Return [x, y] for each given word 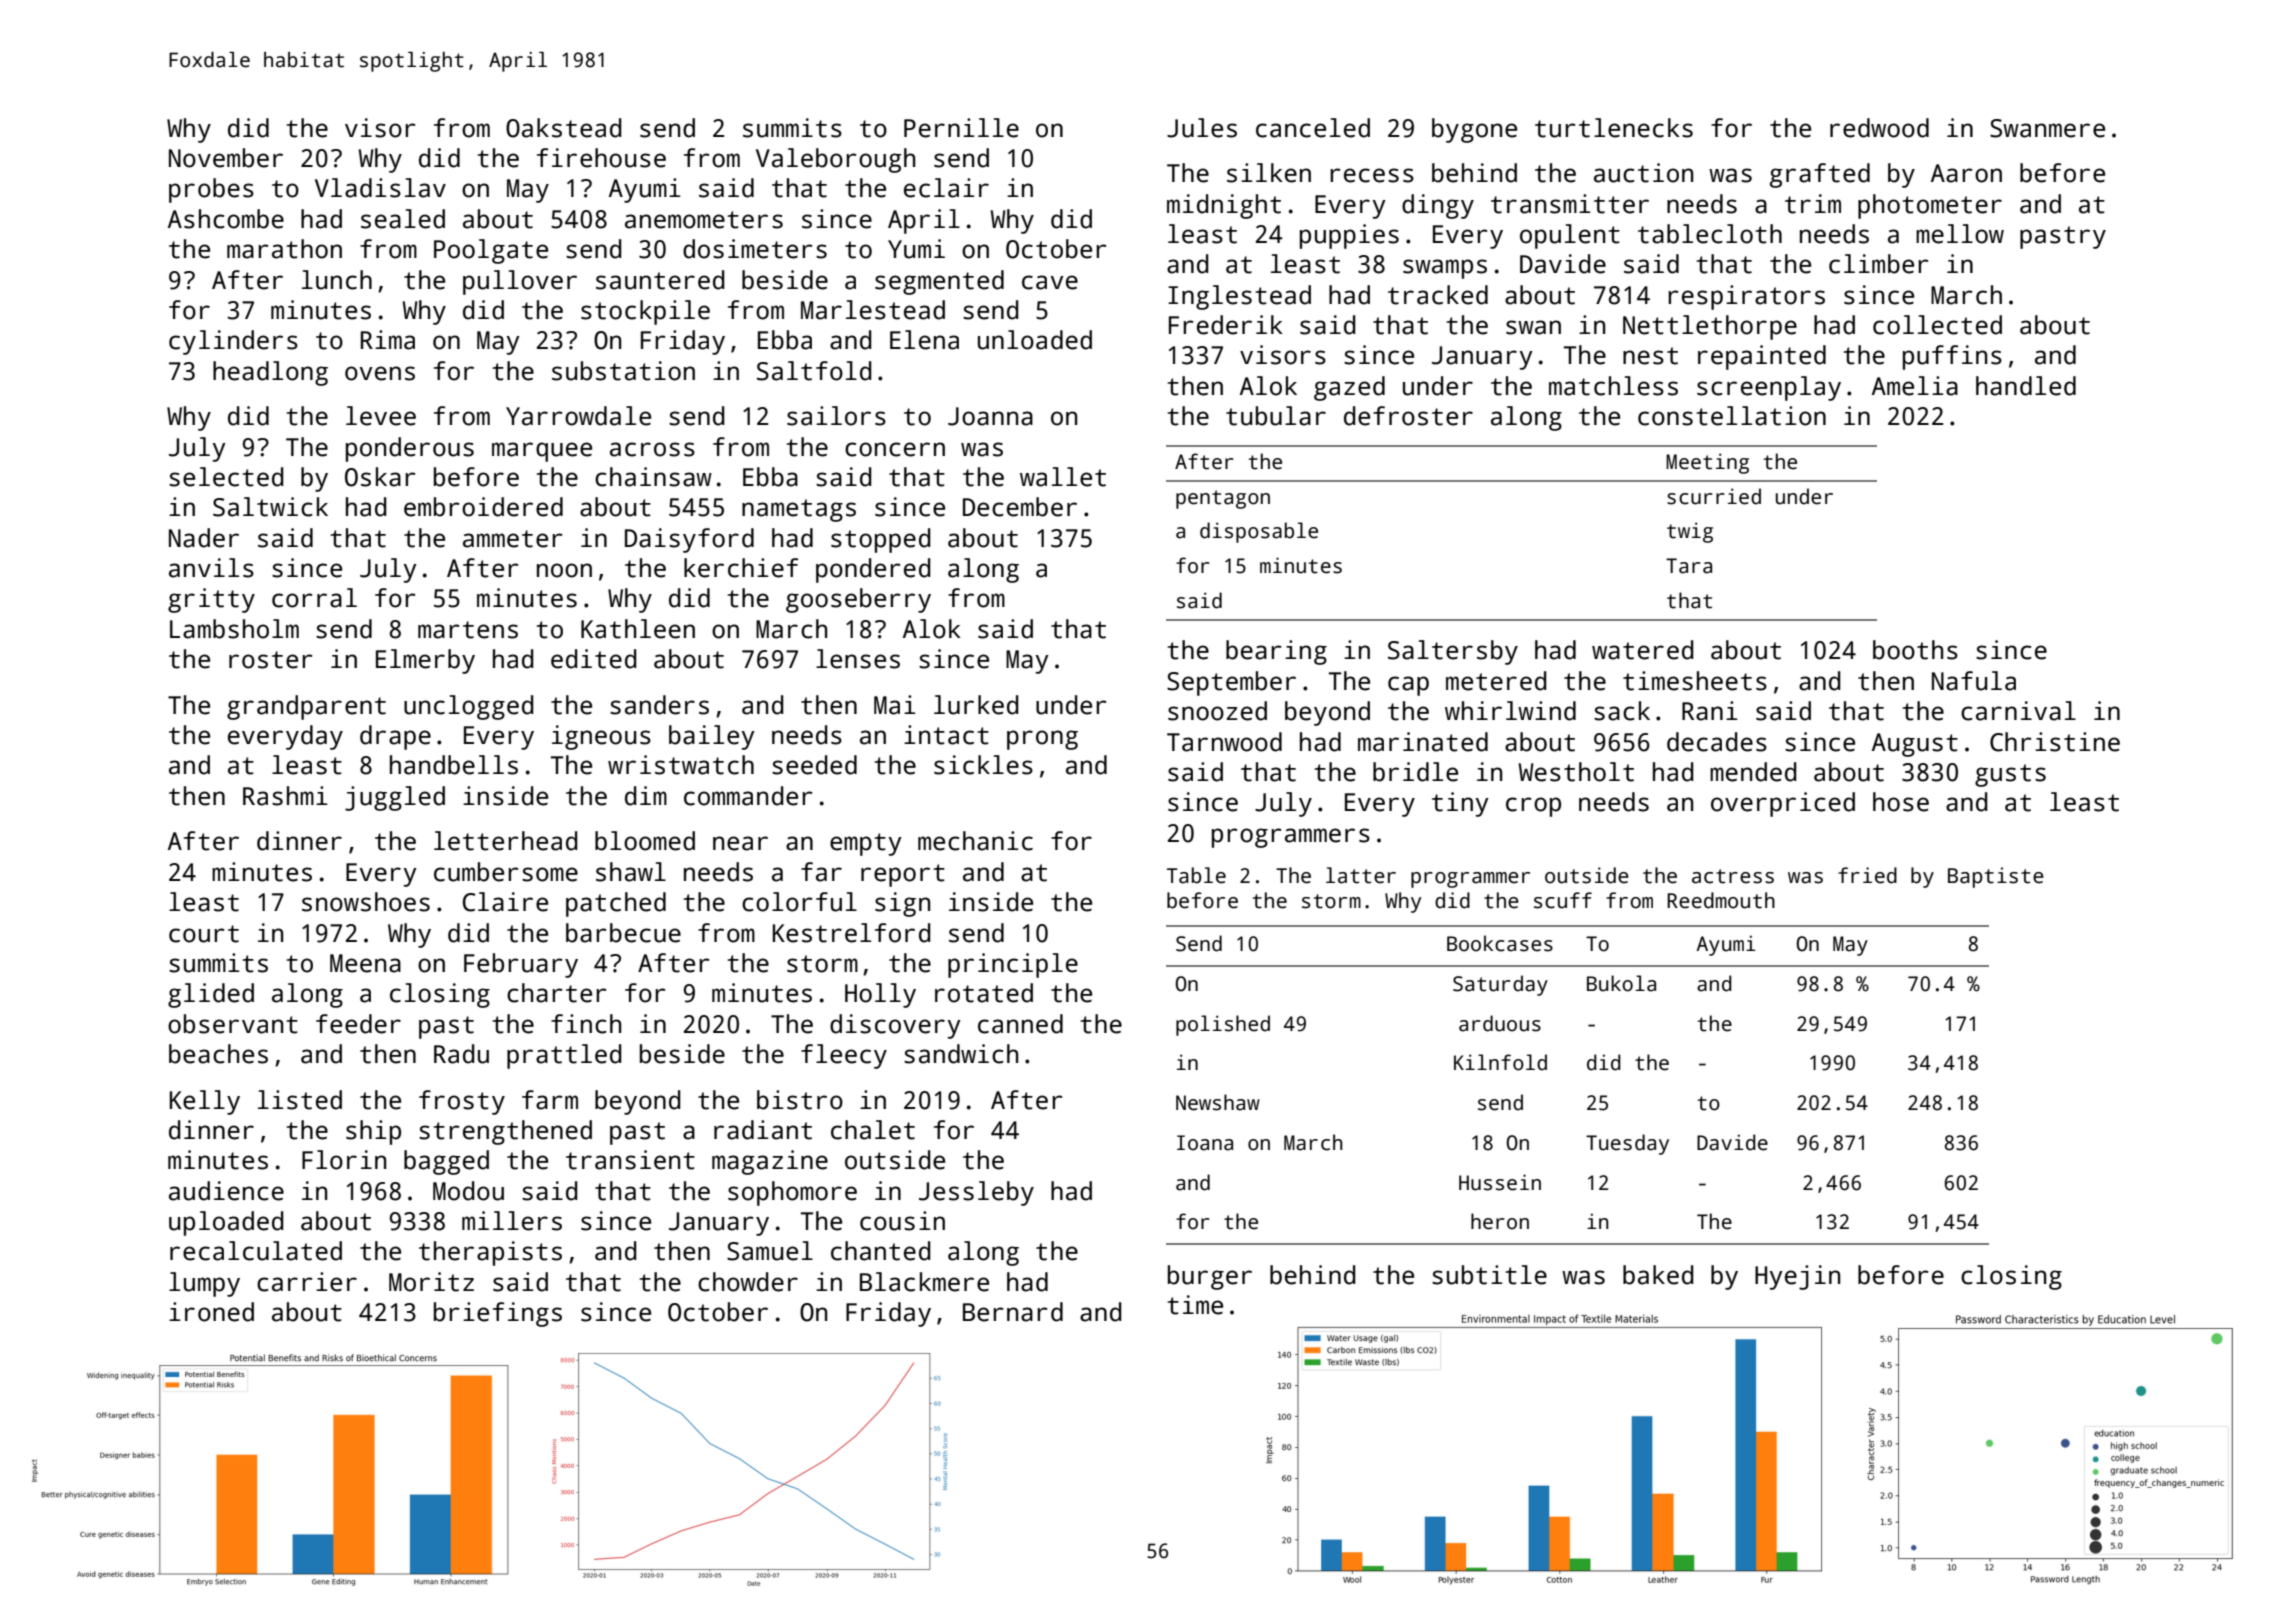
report [903, 875]
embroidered [483, 507]
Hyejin [1797, 1277]
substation [623, 371]
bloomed [645, 841]
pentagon [1223, 499]
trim [1813, 204]
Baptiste [1996, 877]
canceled [1313, 128]
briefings [498, 1314]
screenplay [1769, 388]
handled [2026, 386]
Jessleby [976, 1193]
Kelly [205, 1102]
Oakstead [563, 128]
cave [1050, 282]
